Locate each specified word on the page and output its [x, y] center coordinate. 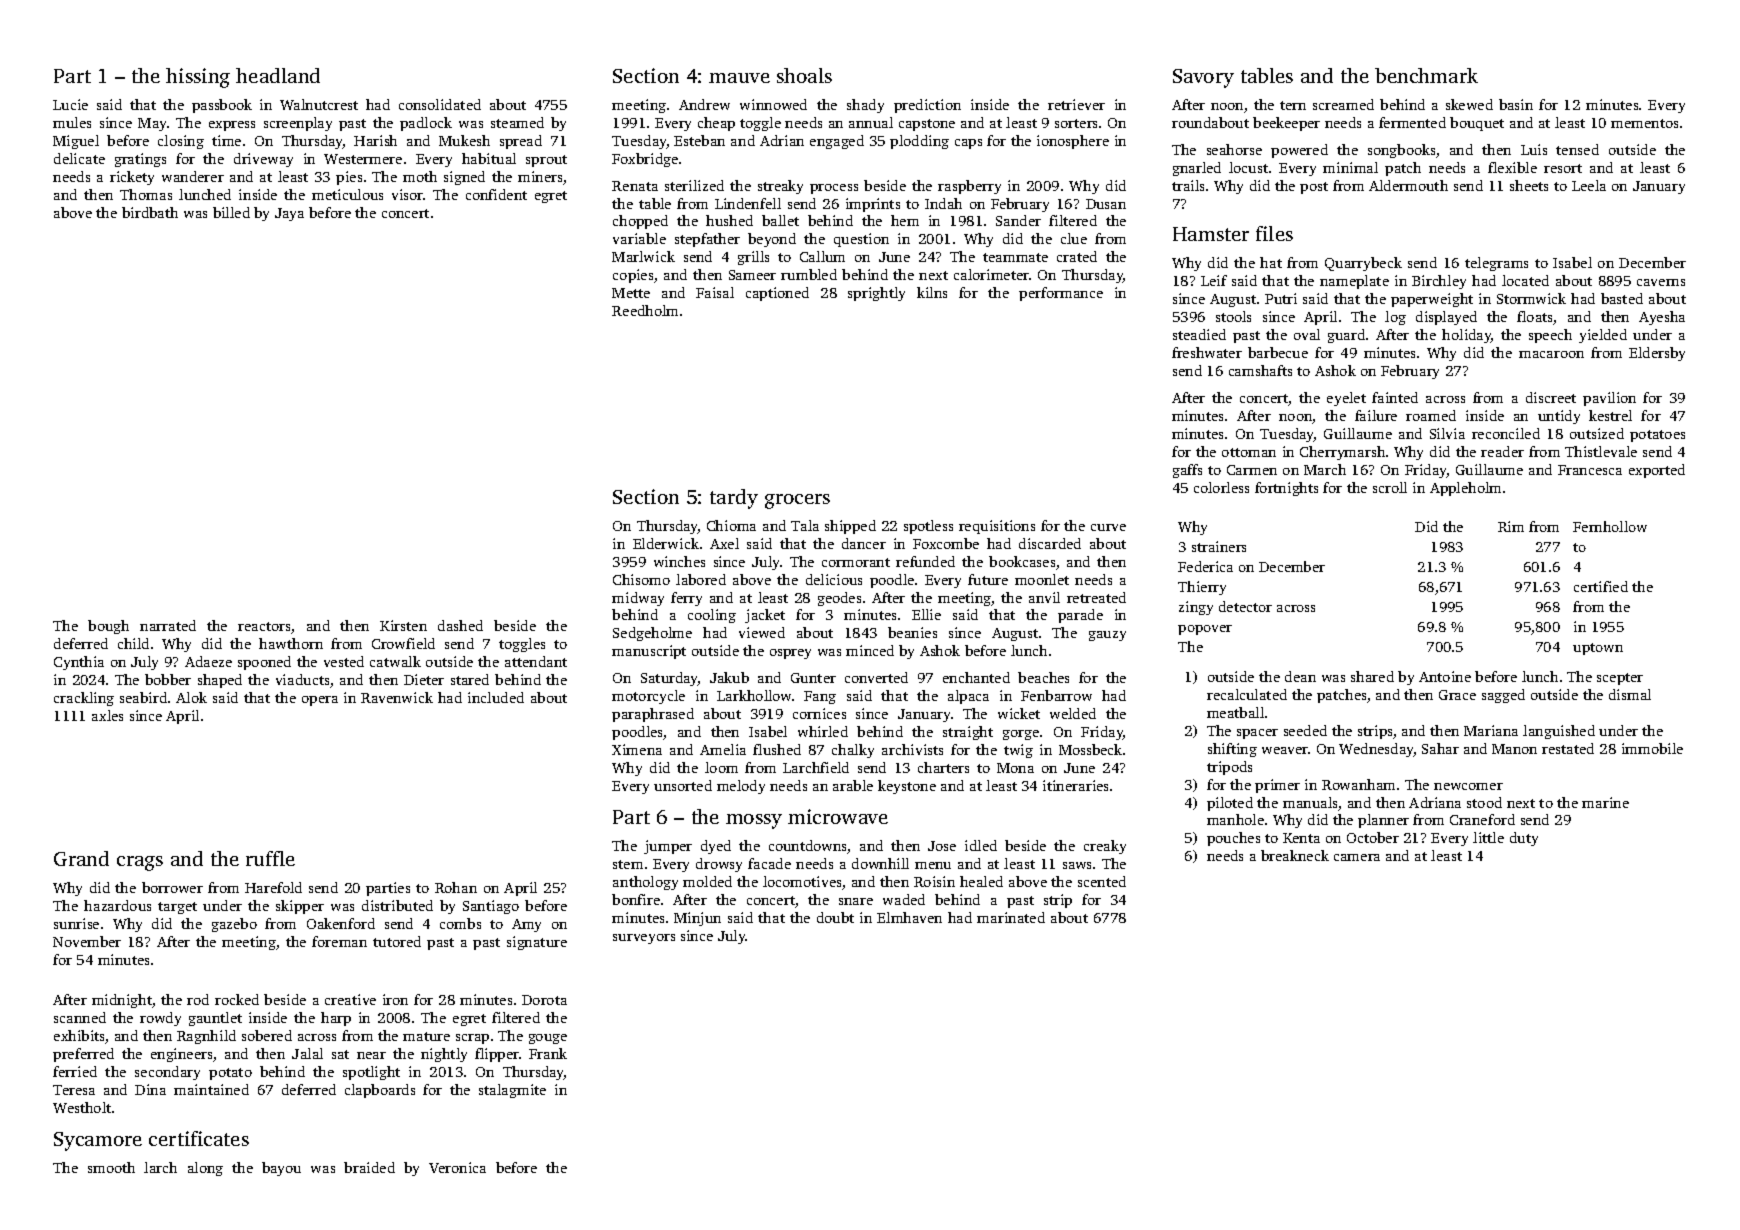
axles [107, 715]
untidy [1559, 417]
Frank [548, 1053]
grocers [797, 501]
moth [420, 176]
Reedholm [645, 310]
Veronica [457, 1167]
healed [981, 881]
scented [1102, 881]
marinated [1011, 917]
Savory [1203, 78]
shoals [804, 75]
